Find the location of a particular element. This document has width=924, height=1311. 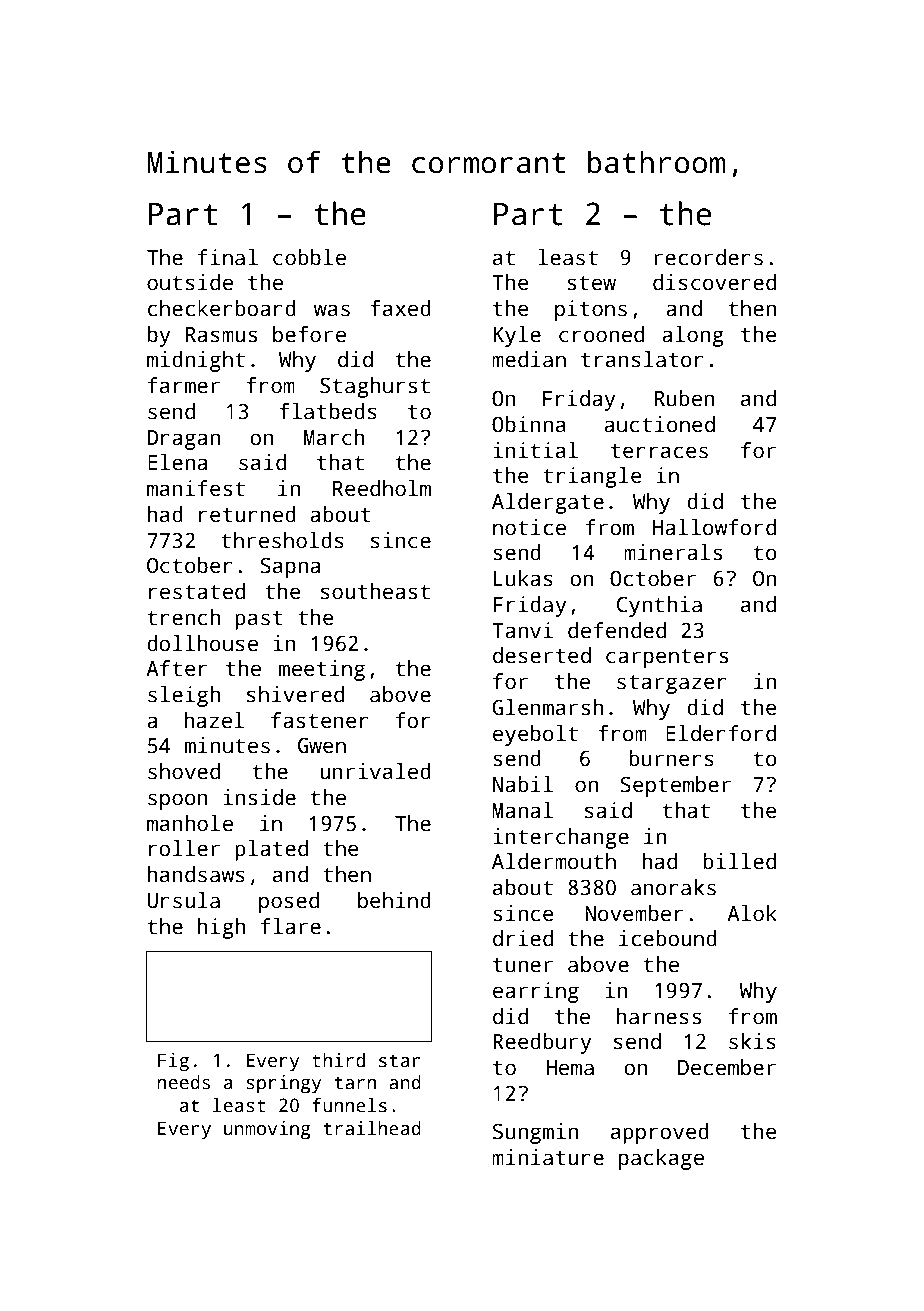

returned is located at coordinates (247, 514).
